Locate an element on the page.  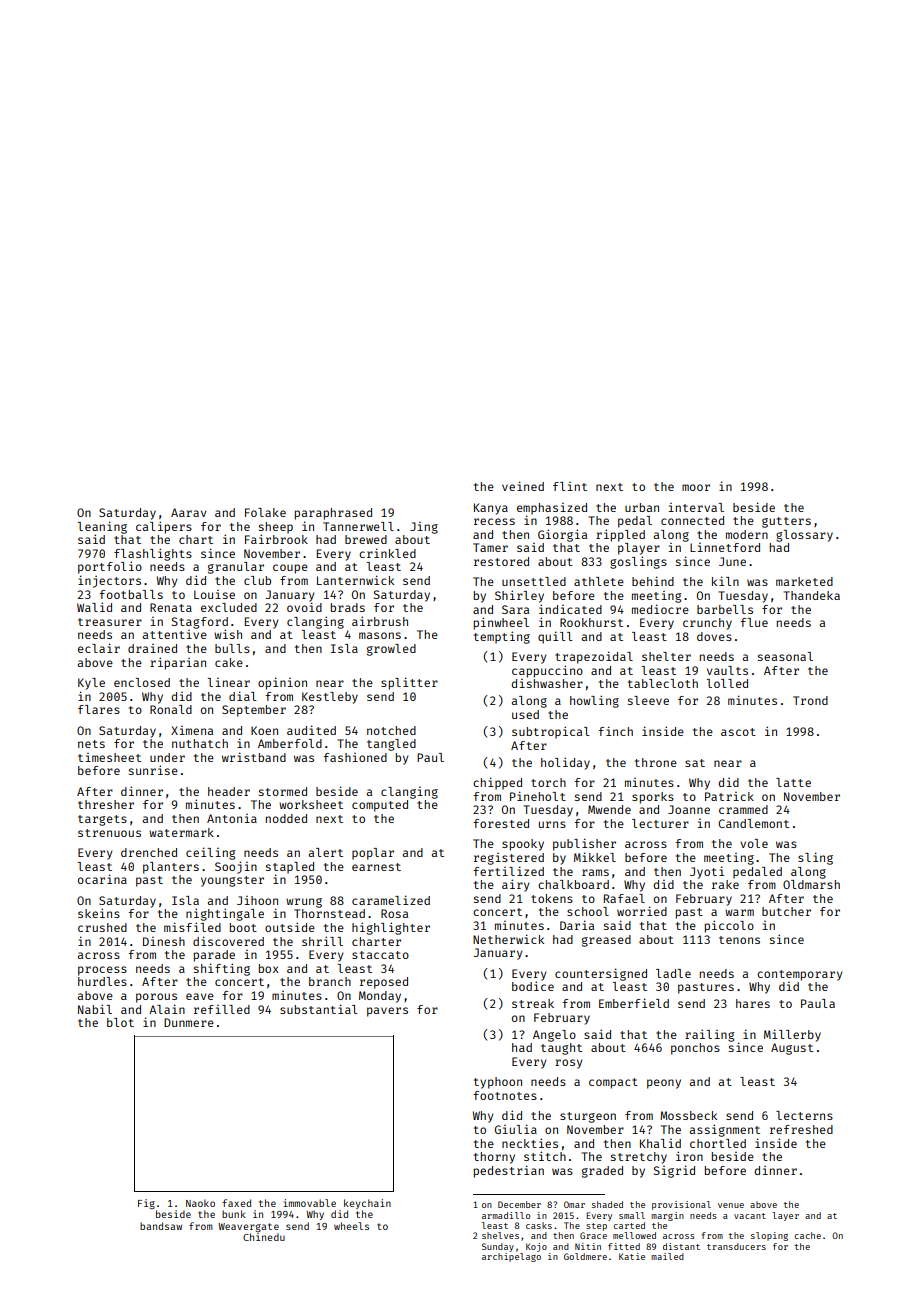
flint is located at coordinates (570, 486).
